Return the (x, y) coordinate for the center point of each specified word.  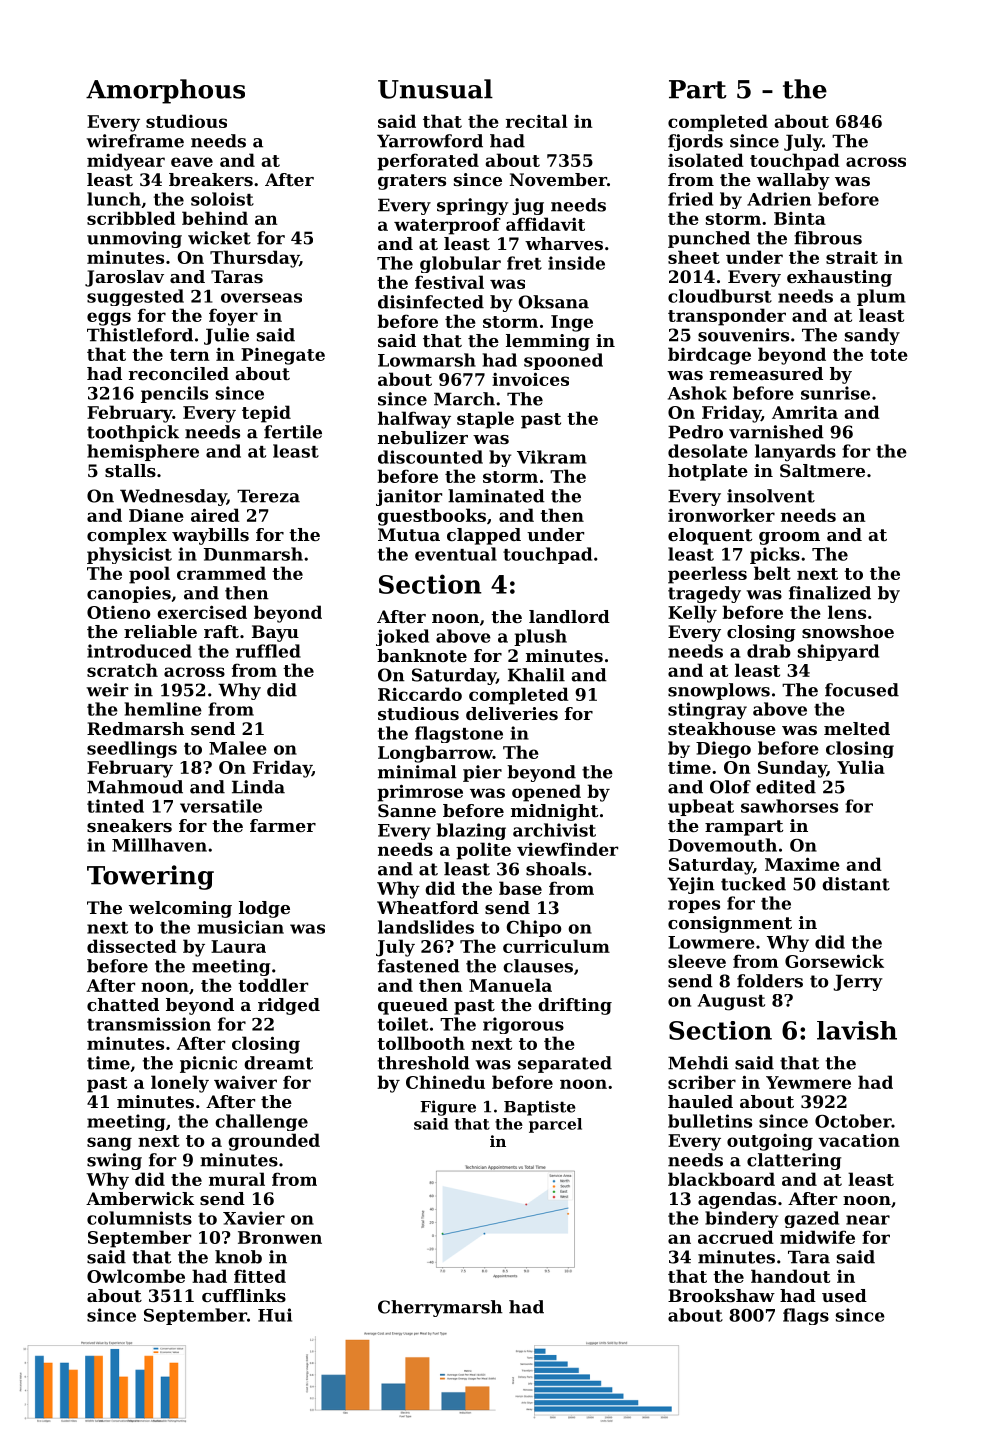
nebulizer (423, 437)
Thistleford (140, 335)
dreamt (278, 1063)
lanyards (795, 453)
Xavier (254, 1218)
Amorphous (165, 91)
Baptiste (540, 1108)
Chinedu (445, 1082)
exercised (202, 612)
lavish (857, 1030)
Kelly (692, 614)
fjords (695, 142)
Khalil (536, 675)
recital (537, 121)
